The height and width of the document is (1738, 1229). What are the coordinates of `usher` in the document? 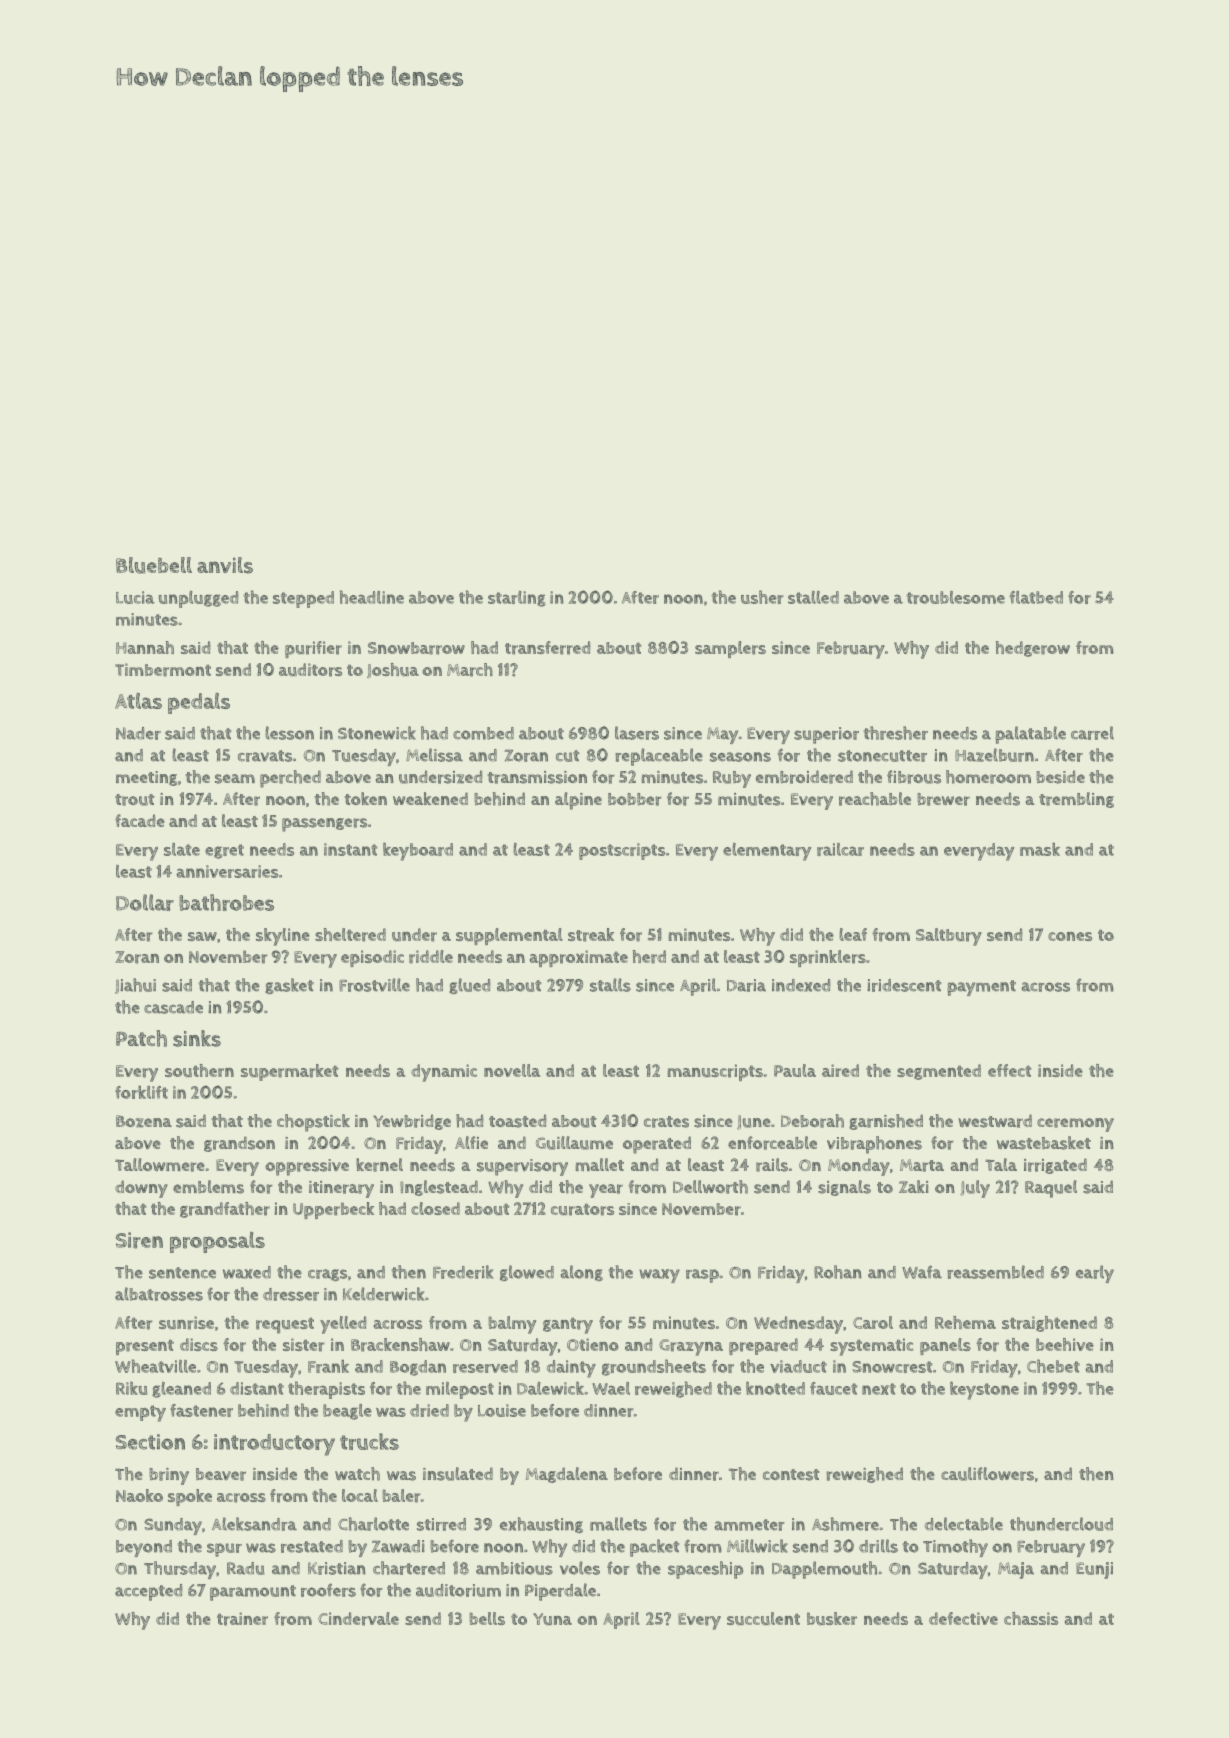 It's located at (762, 597).
